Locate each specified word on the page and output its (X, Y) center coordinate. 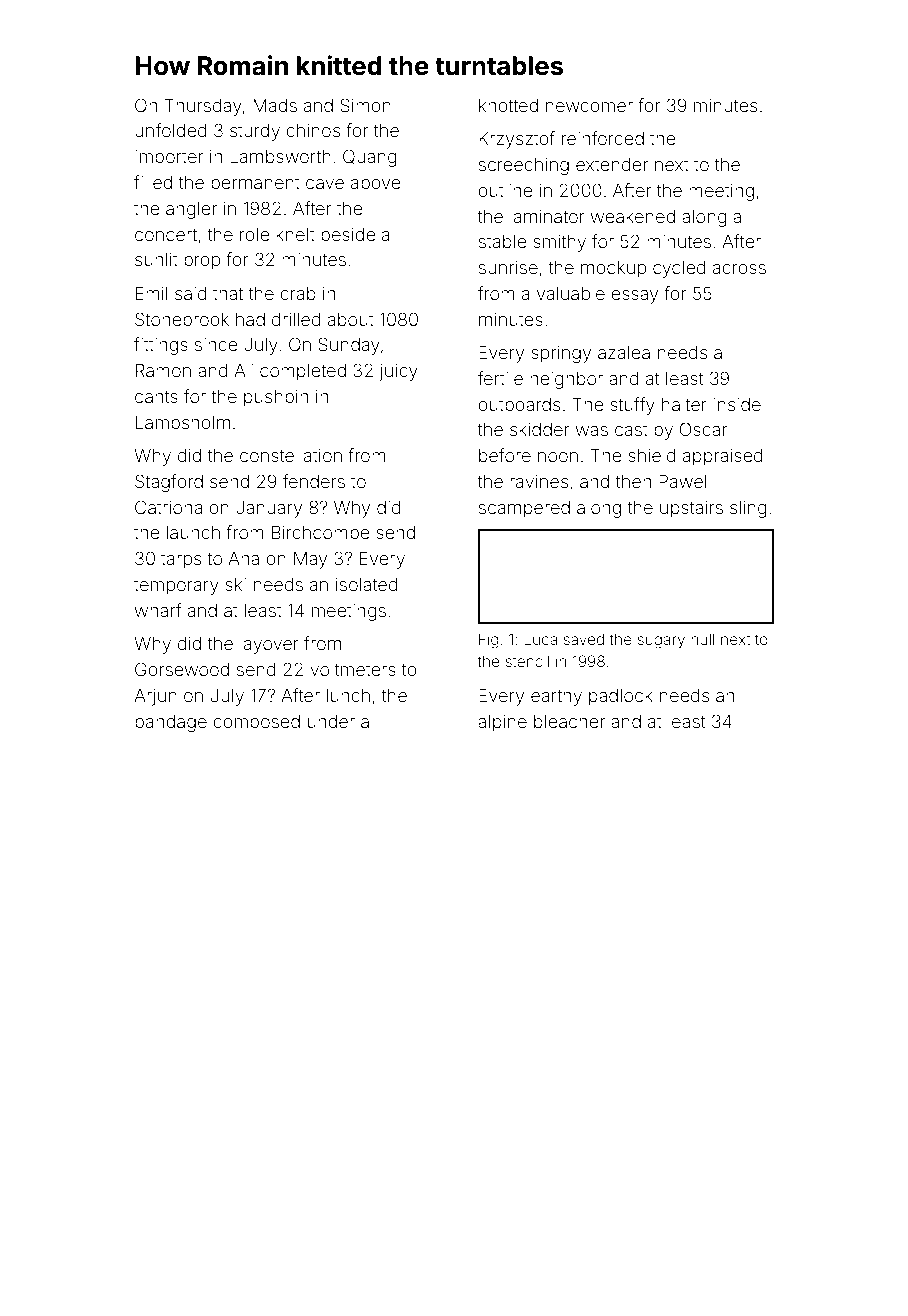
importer (169, 158)
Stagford (169, 483)
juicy (398, 372)
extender (612, 164)
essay (634, 297)
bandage (171, 723)
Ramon (163, 370)
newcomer (589, 107)
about (351, 319)
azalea (624, 352)
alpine (502, 723)
